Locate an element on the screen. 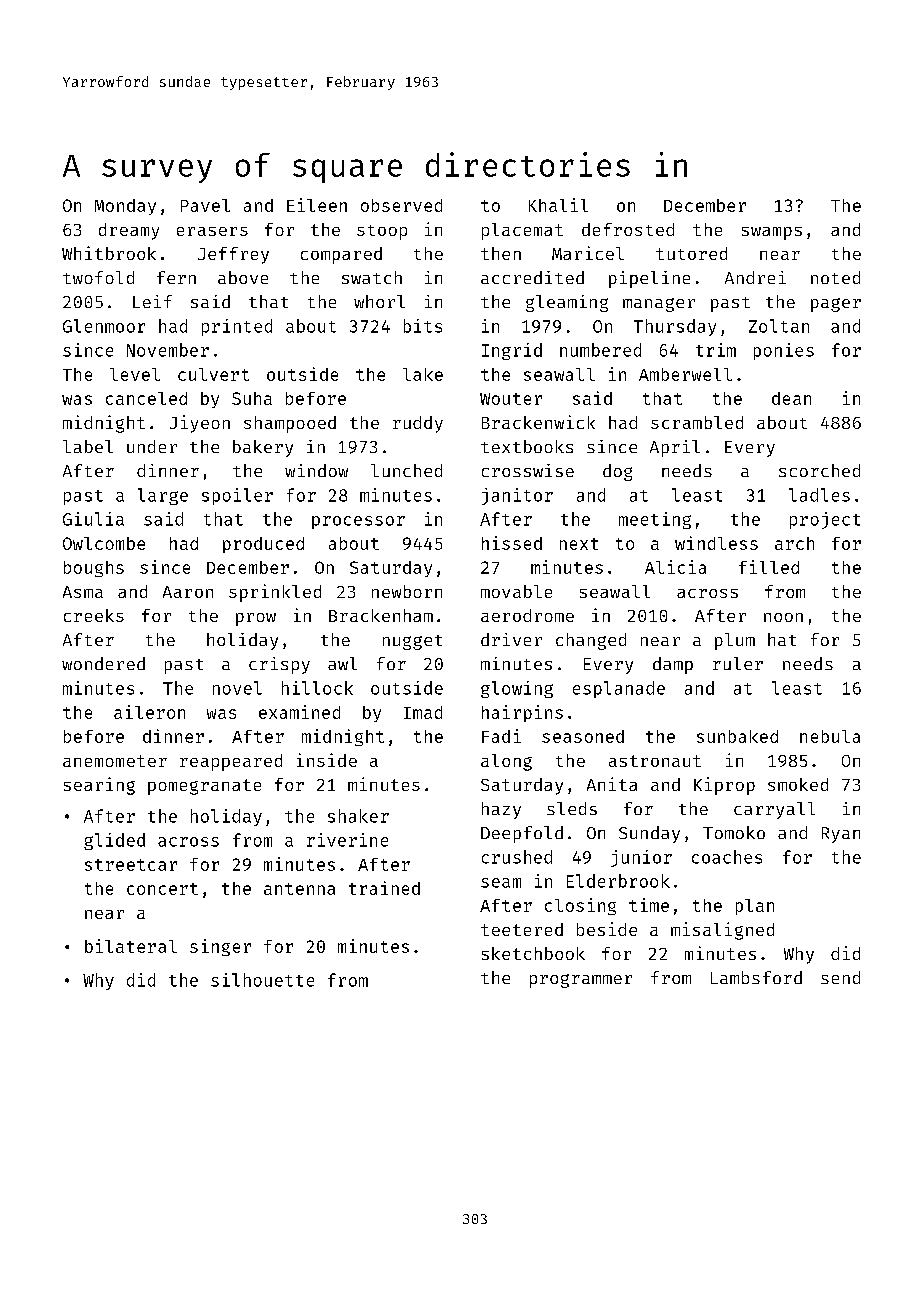  erasers is located at coordinates (212, 231).
